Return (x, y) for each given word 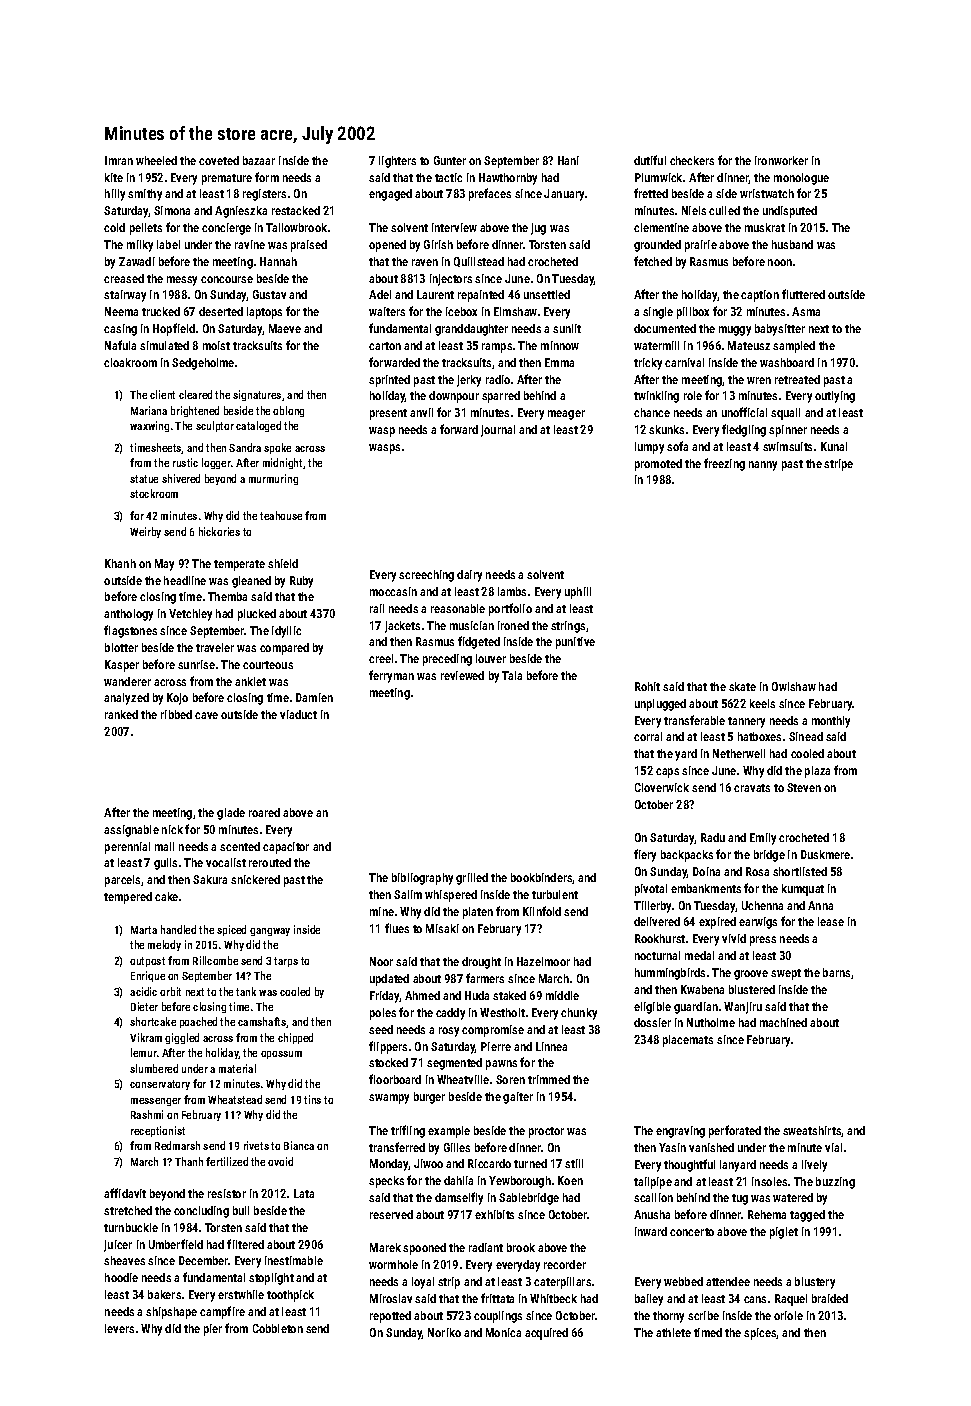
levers (119, 1328)
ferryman (391, 676)
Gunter (450, 160)
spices (760, 1334)
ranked (121, 714)
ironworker (781, 160)
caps (667, 773)
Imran (119, 160)
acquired (546, 1334)
